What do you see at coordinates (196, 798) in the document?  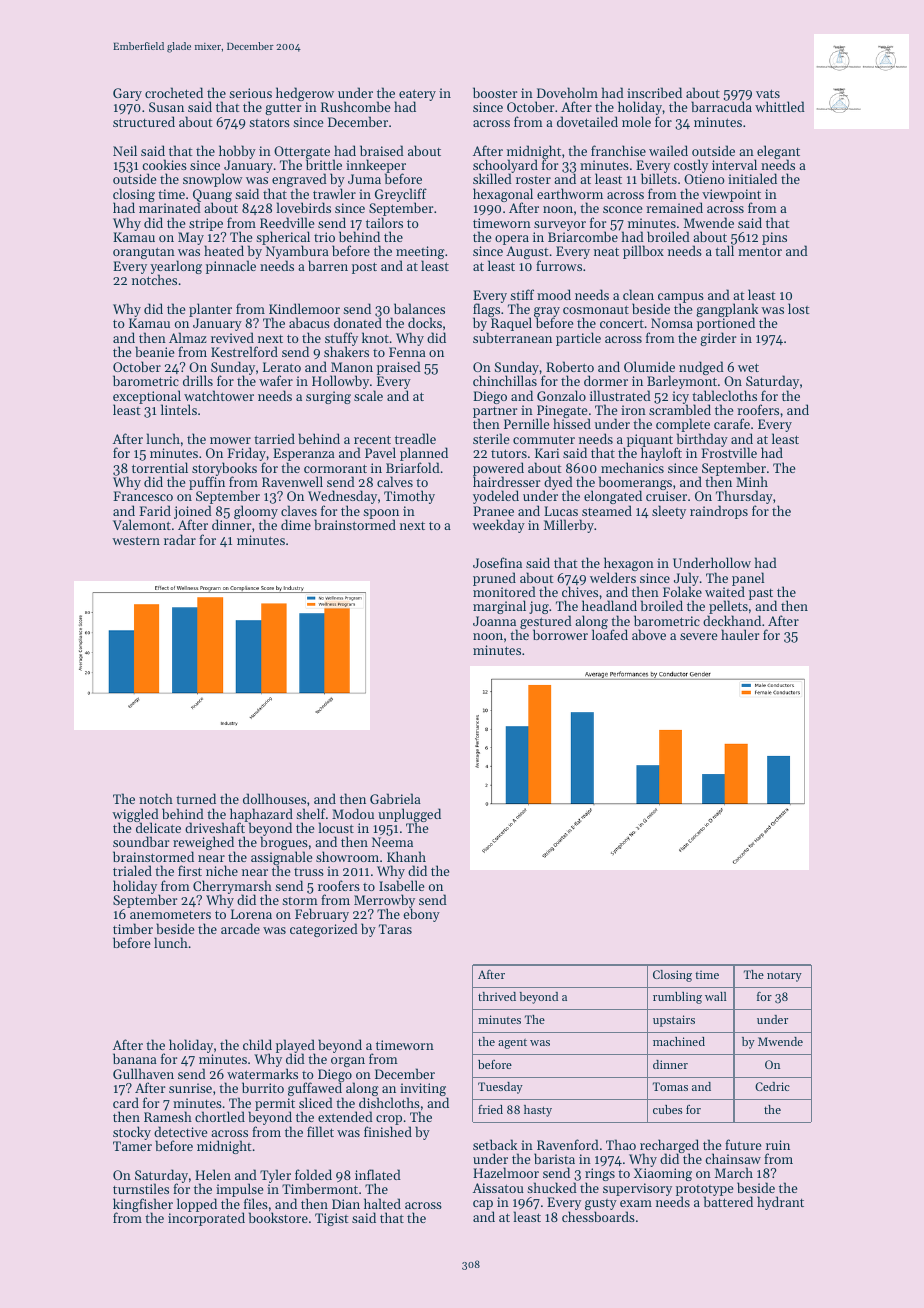 I see `turned` at bounding box center [196, 798].
